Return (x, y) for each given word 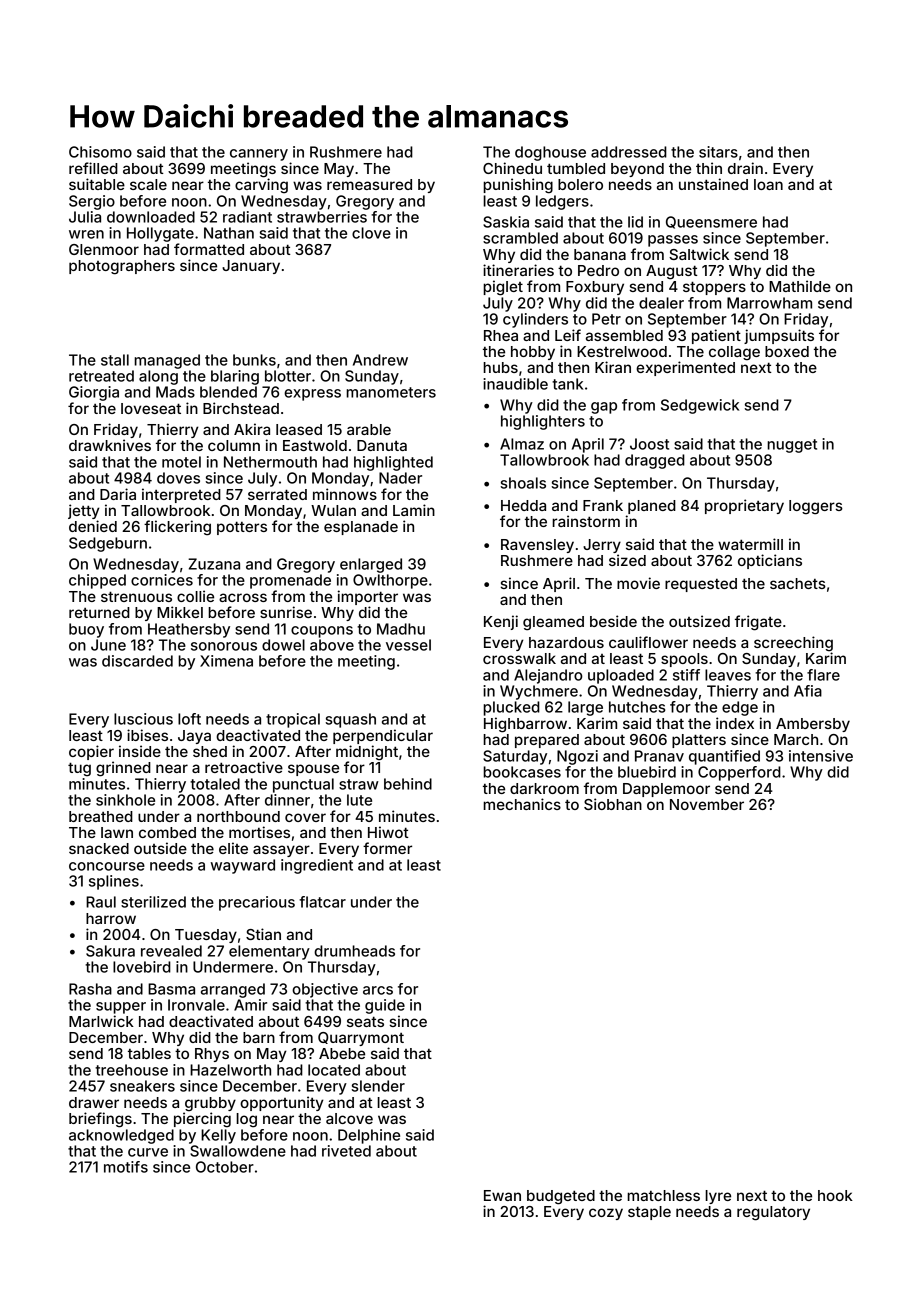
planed (652, 507)
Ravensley (537, 546)
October (225, 1167)
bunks (254, 360)
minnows (345, 494)
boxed (787, 351)
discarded (137, 661)
